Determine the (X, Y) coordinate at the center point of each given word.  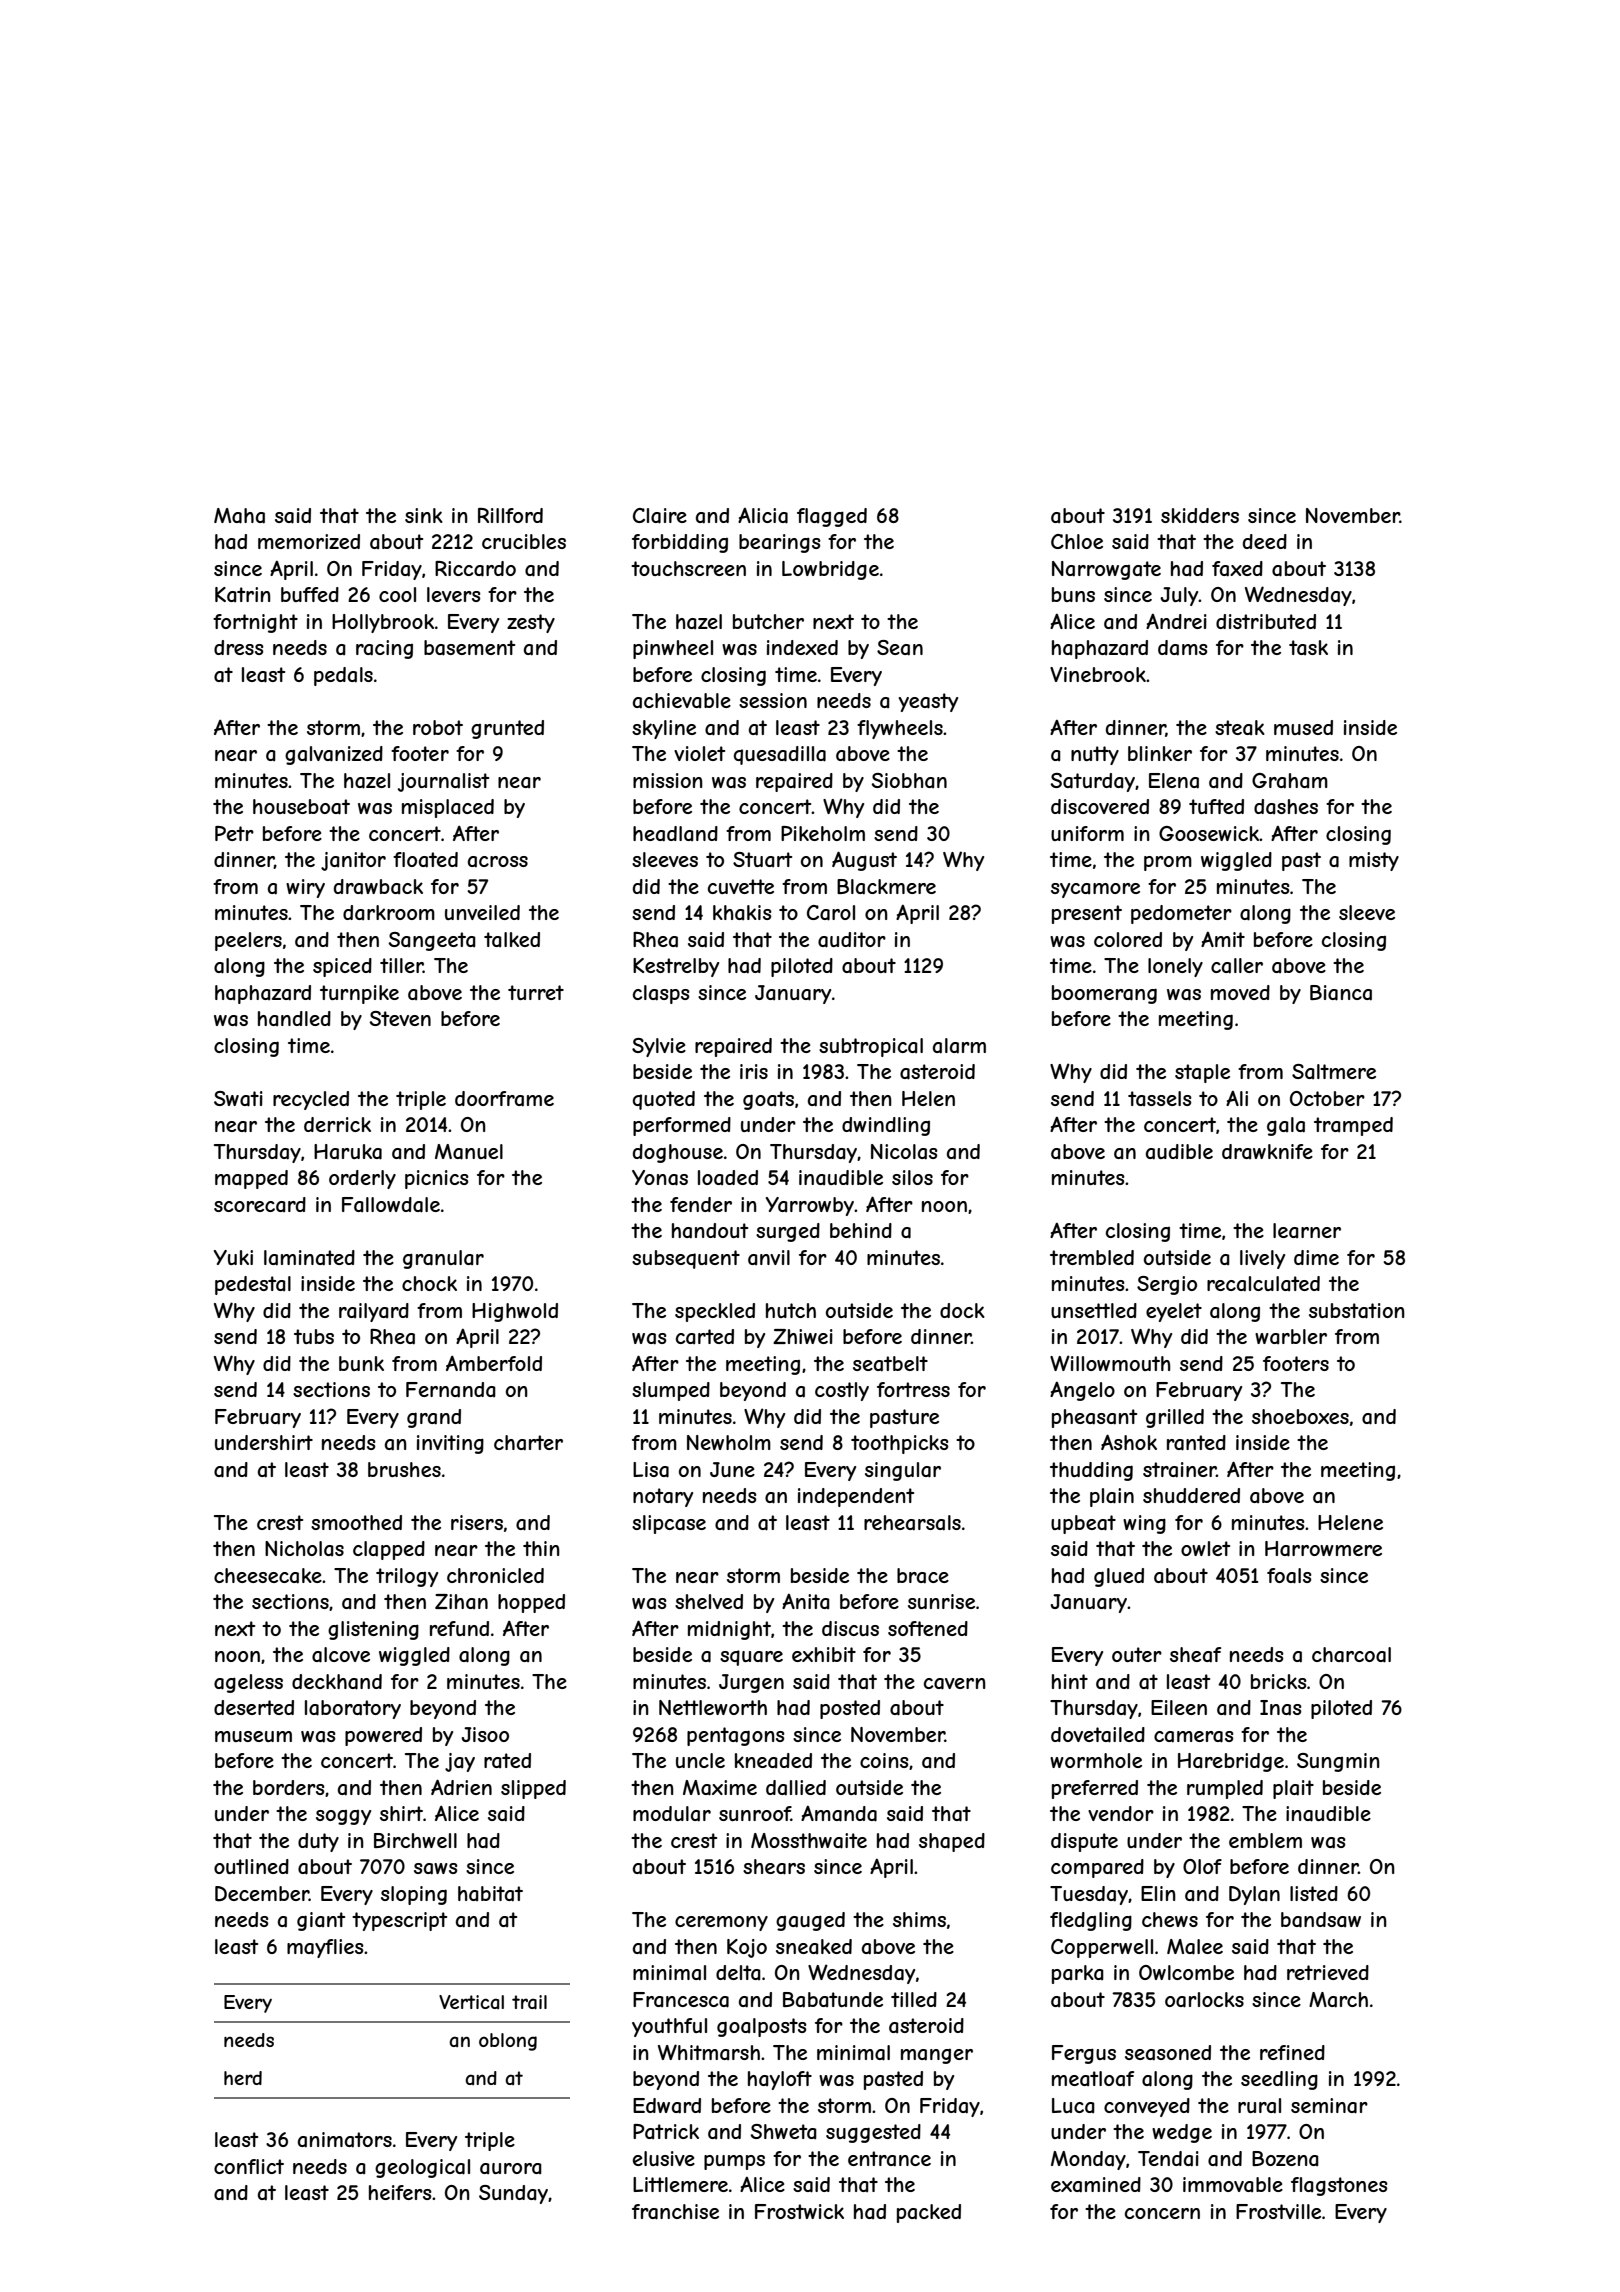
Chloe (1077, 541)
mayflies (325, 1948)
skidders (1200, 515)
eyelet (1174, 1312)
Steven (400, 1018)
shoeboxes (1300, 1416)
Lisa (651, 1470)
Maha (239, 516)
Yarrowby (810, 1206)
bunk (361, 1363)
